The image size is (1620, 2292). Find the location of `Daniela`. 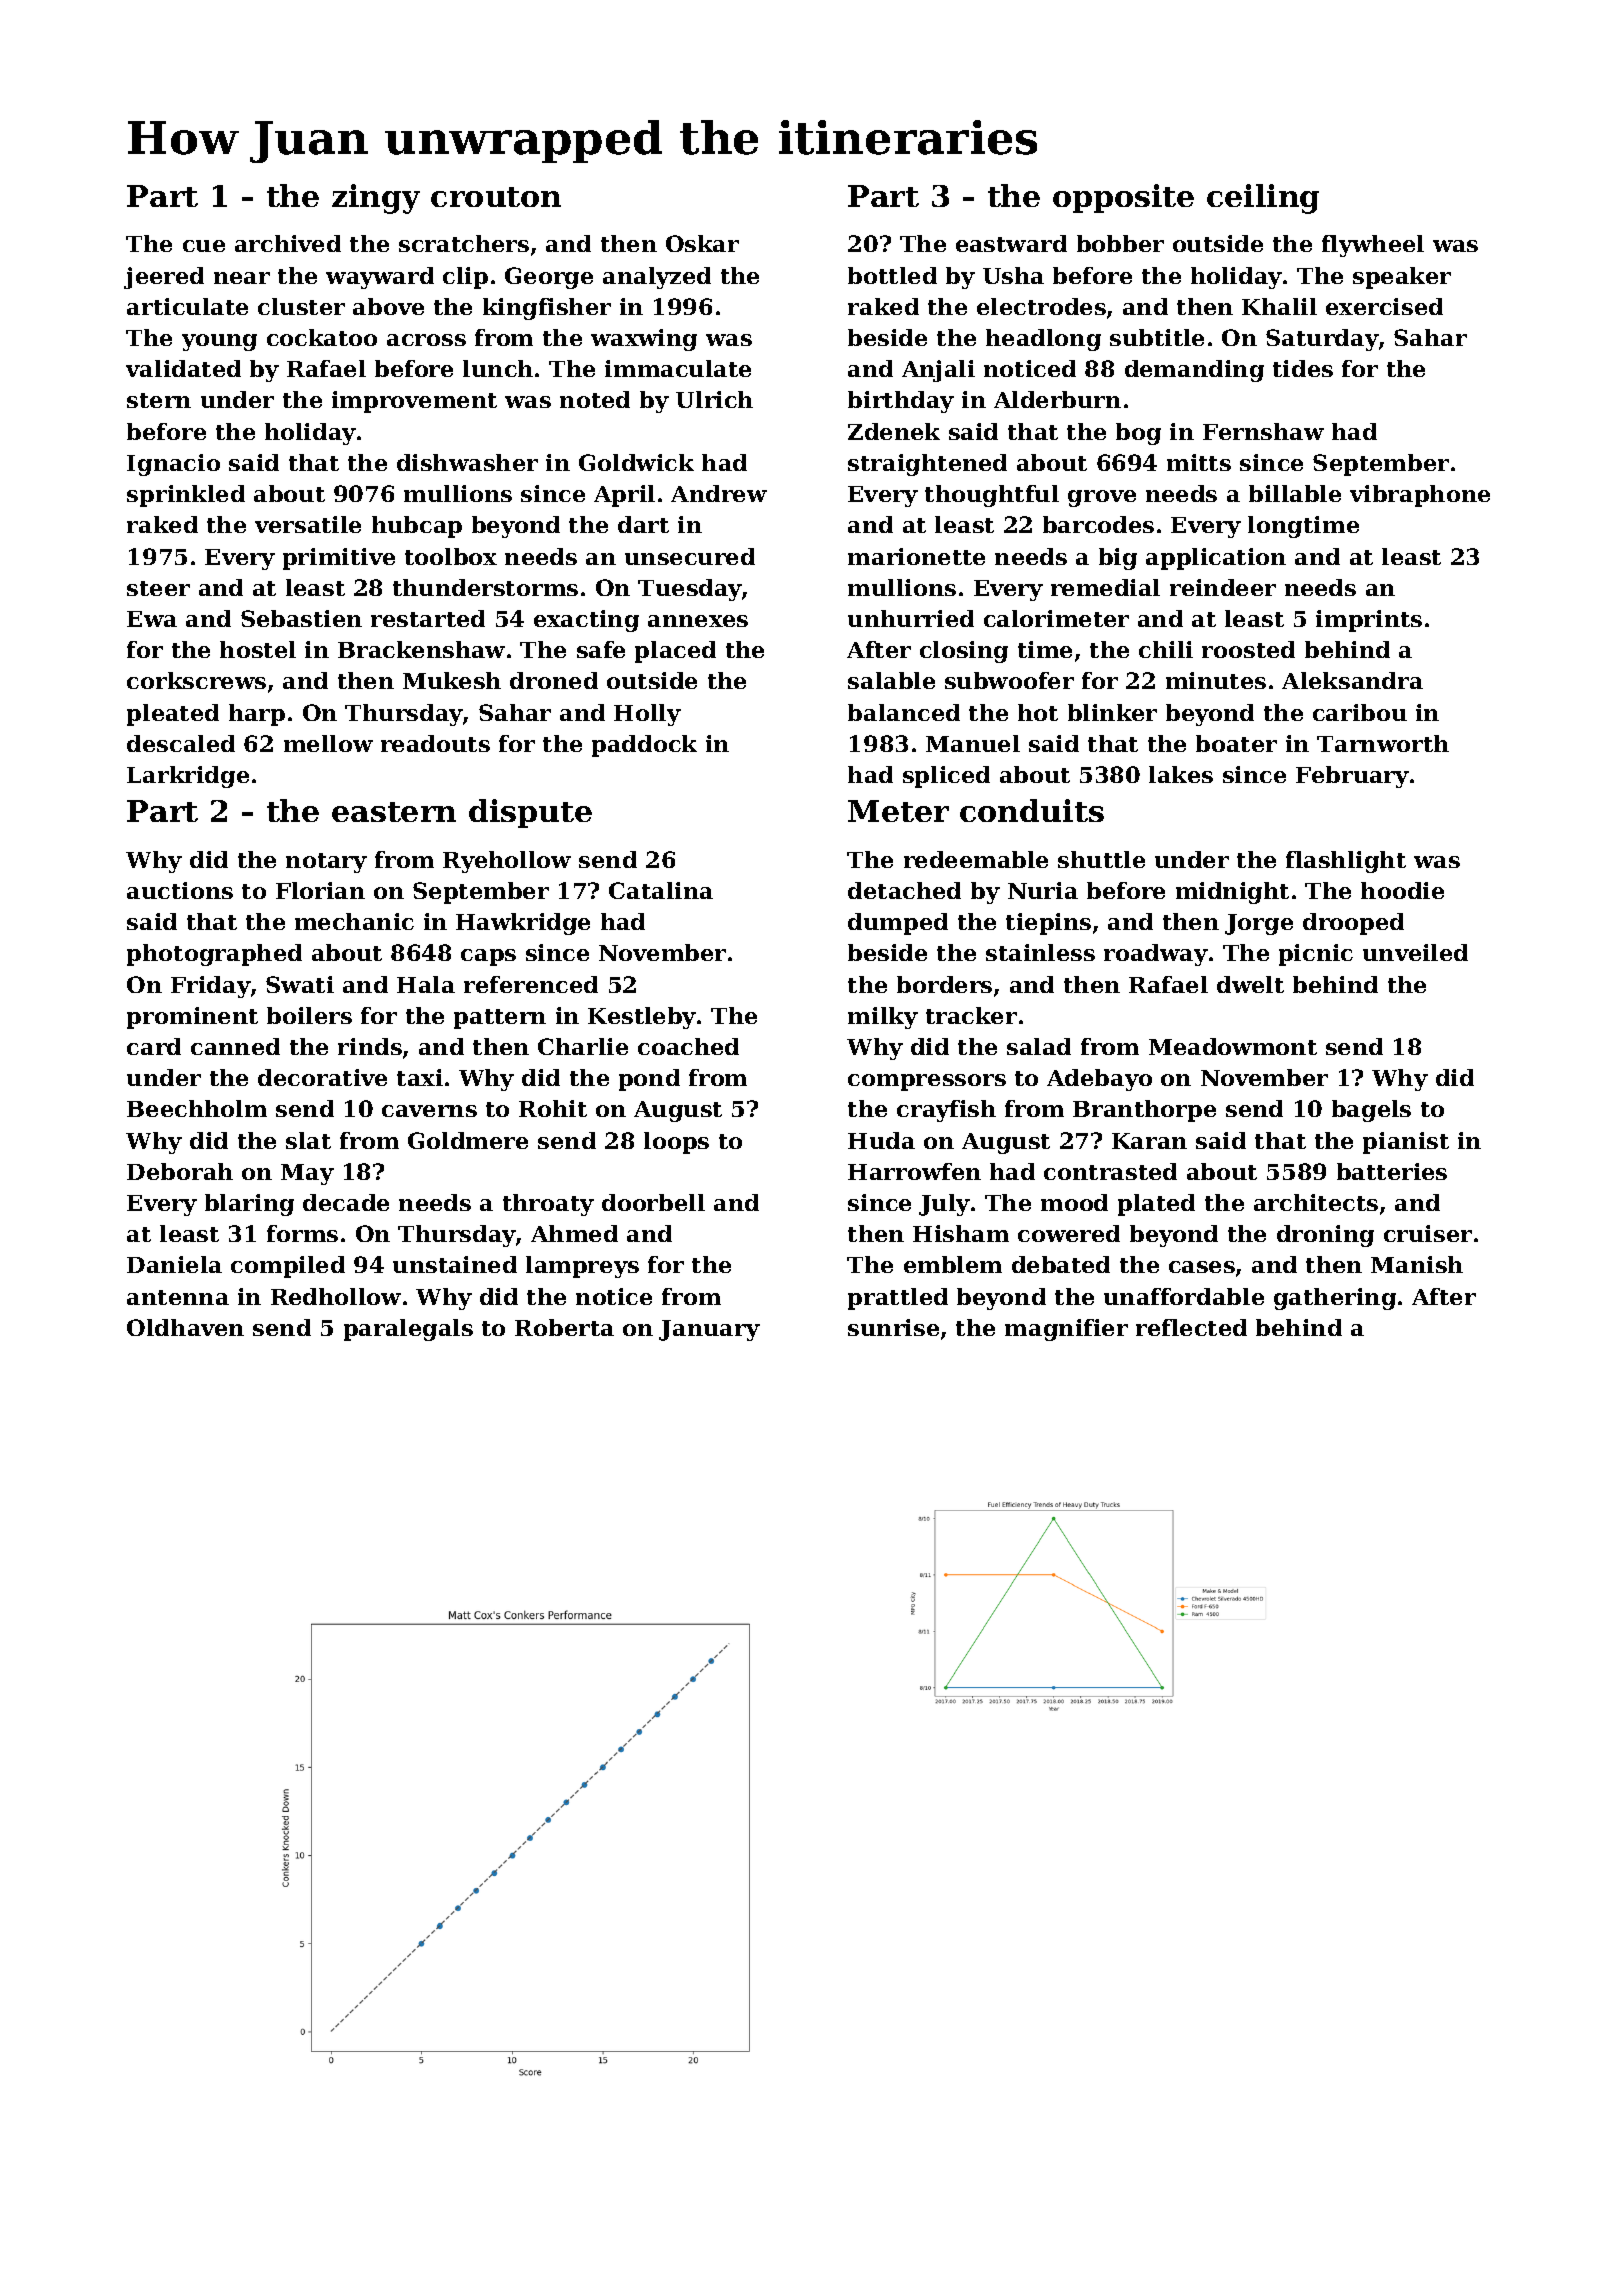

Daniela is located at coordinates (174, 1264).
